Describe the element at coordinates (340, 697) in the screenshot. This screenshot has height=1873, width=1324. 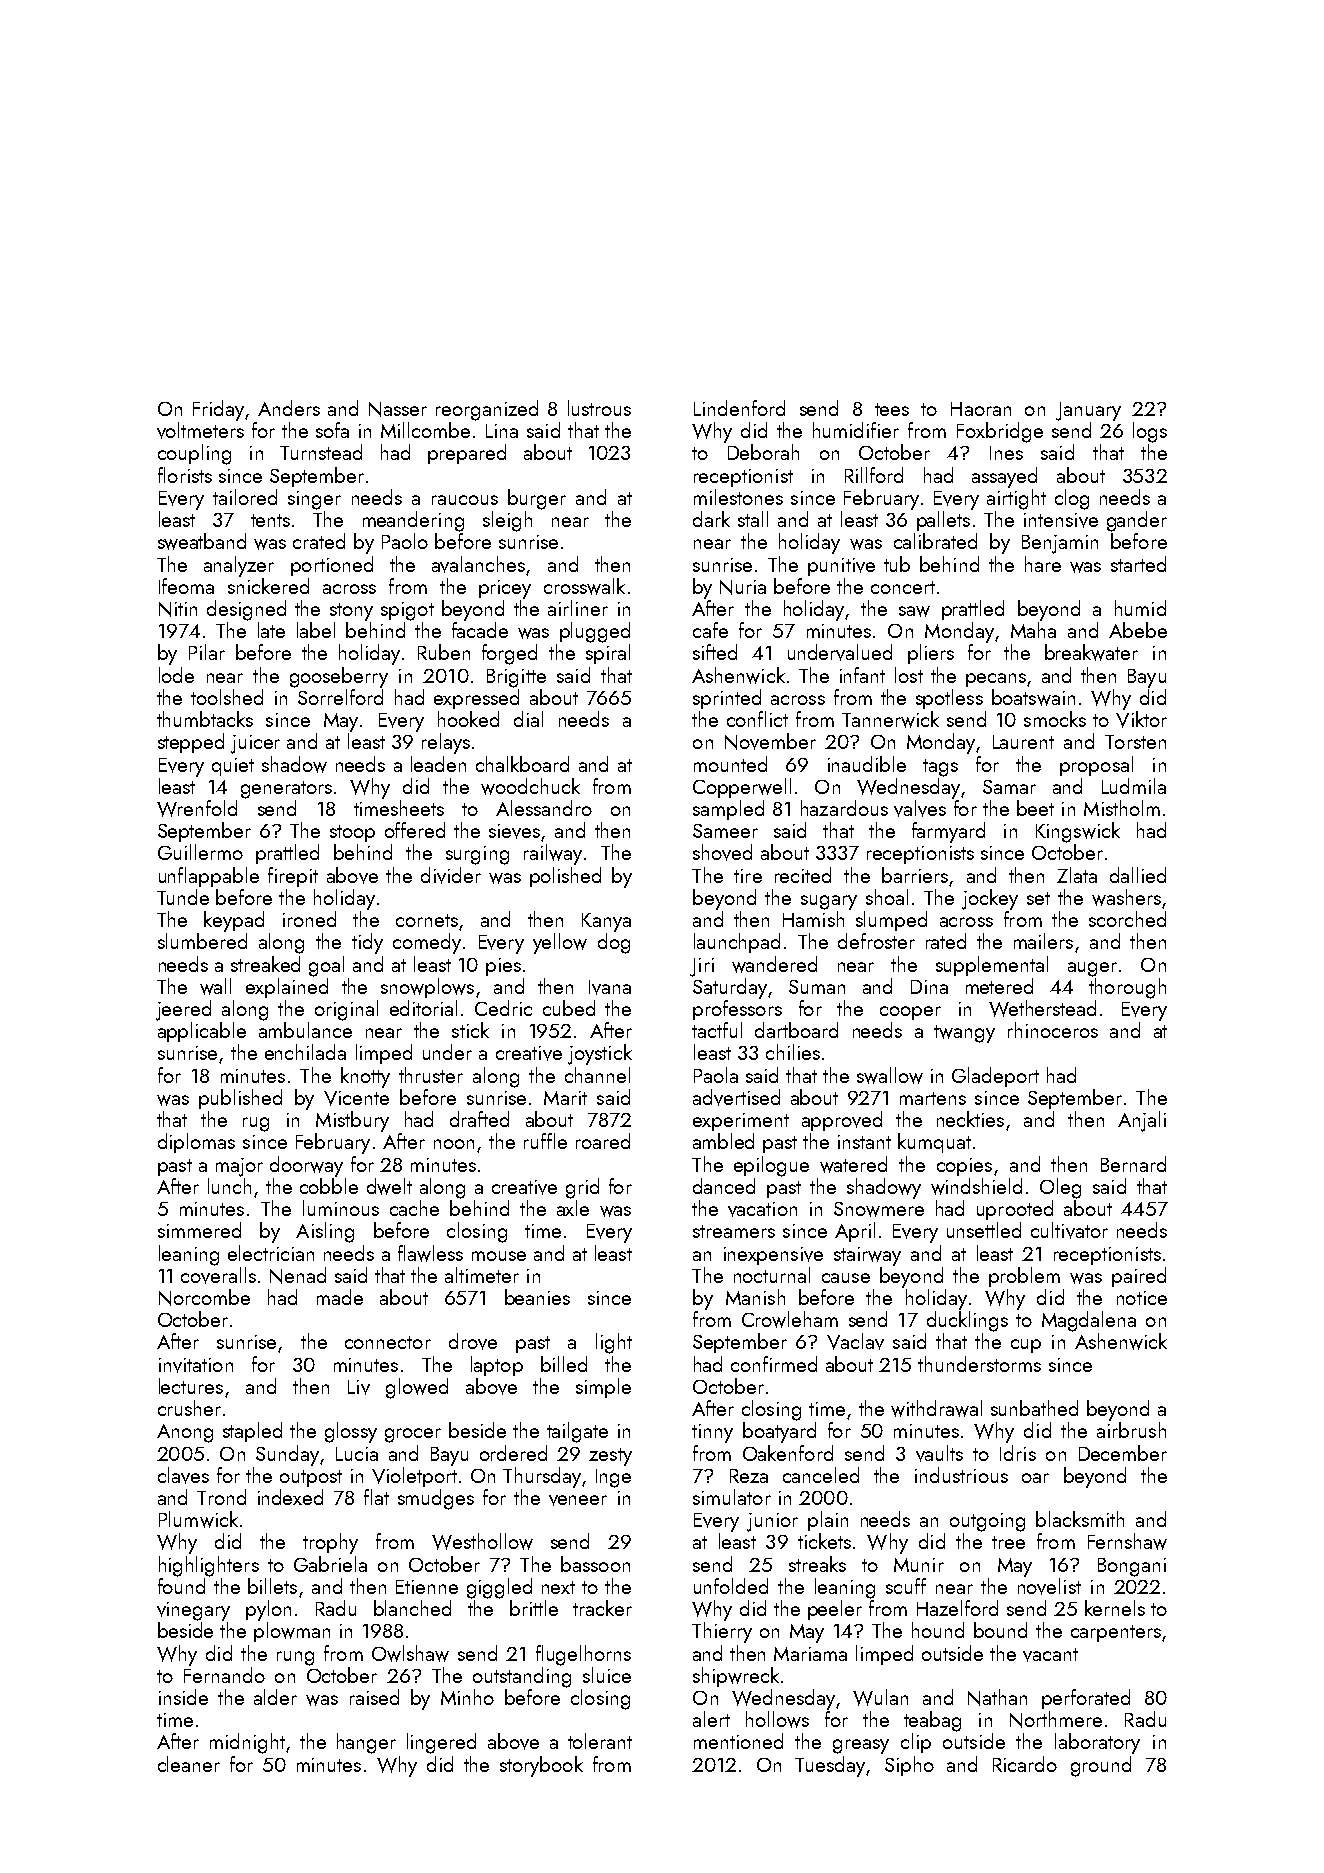
I see `Sorrelford` at that location.
